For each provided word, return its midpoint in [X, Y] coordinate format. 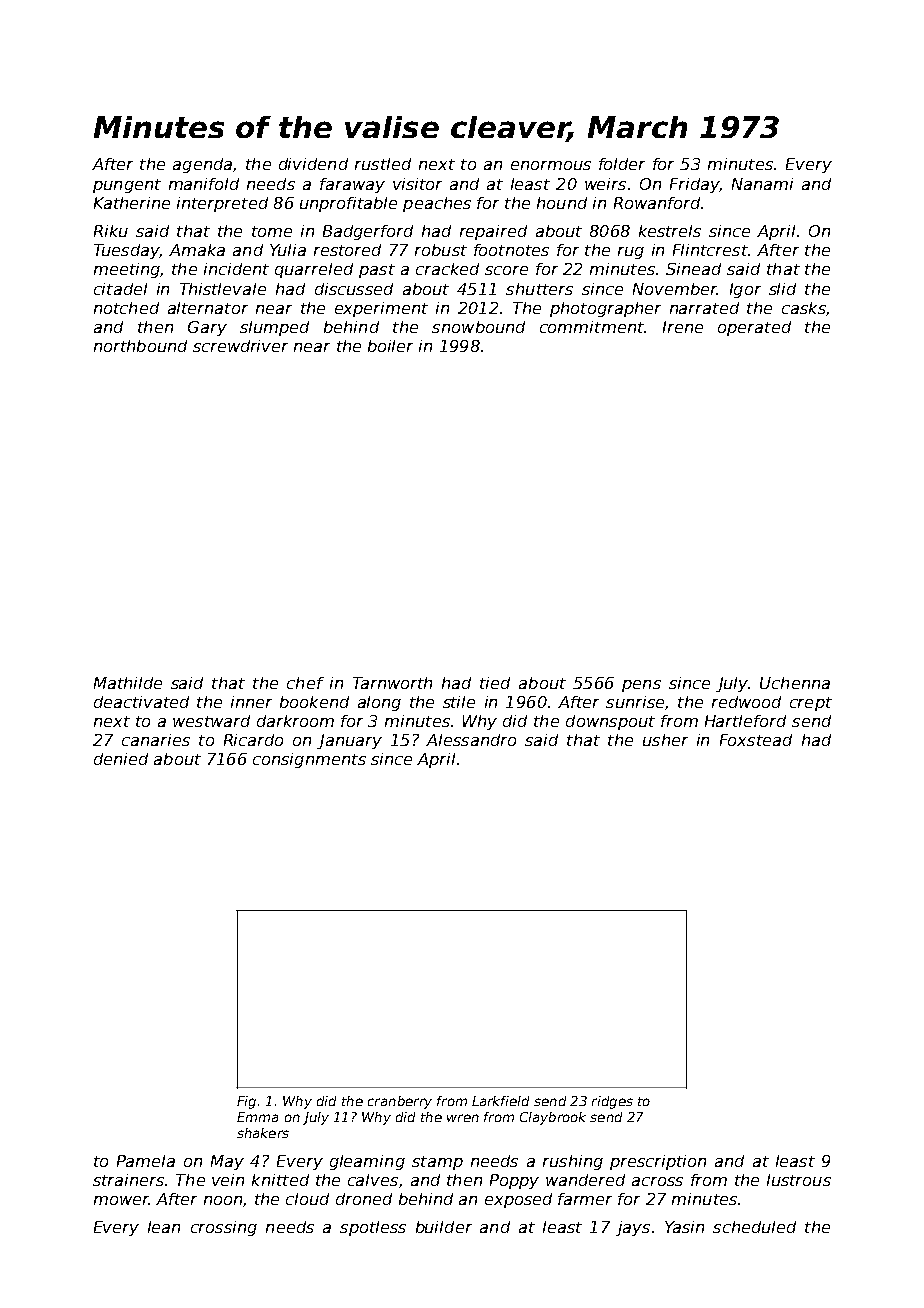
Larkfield [500, 1101]
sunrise [635, 702]
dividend [313, 164]
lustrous [799, 1180]
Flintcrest [710, 250]
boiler [390, 346]
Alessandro [471, 740]
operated [754, 328]
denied [121, 759]
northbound [140, 346]
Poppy [514, 1181]
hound [562, 203]
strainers [128, 1180]
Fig [246, 1102]
